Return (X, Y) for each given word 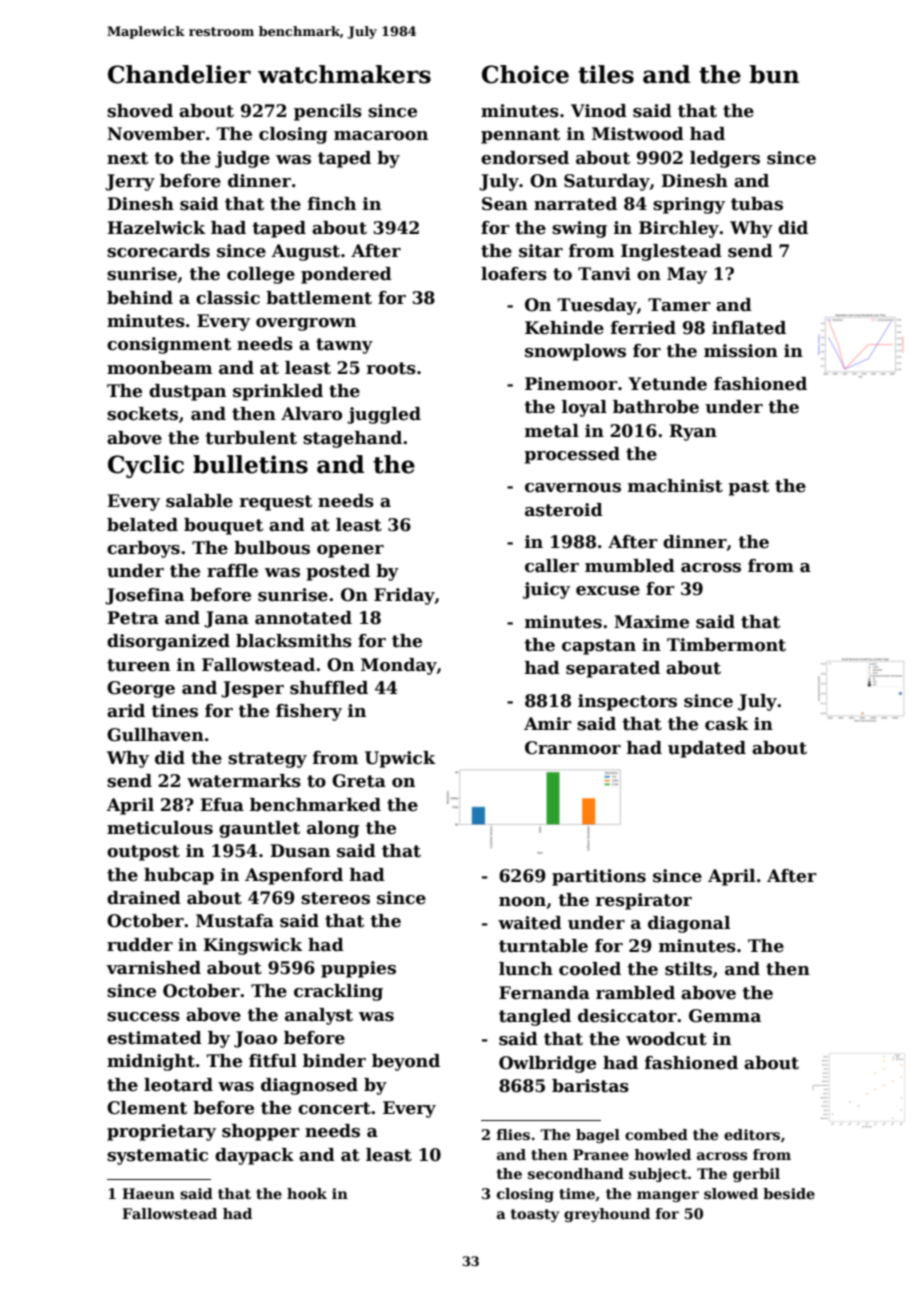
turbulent (251, 438)
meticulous (160, 828)
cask (727, 724)
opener (350, 551)
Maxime (651, 622)
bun (774, 74)
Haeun (148, 1193)
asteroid (564, 510)
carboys (143, 549)
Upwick (400, 759)
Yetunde (667, 384)
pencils (328, 112)
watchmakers (344, 74)
